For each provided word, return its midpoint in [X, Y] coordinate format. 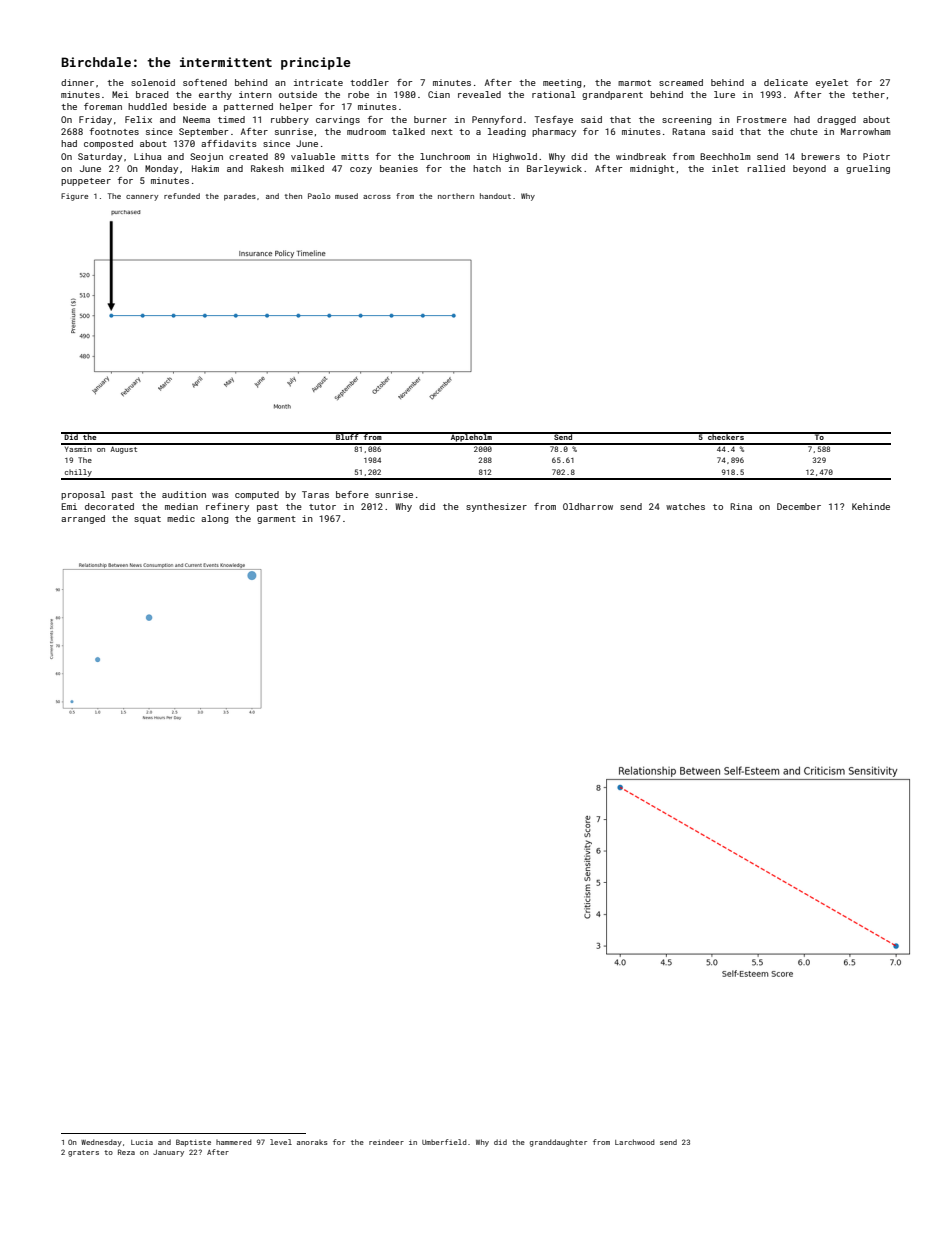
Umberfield [444, 1142]
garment [276, 520]
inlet [725, 168]
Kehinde [871, 506]
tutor [322, 507]
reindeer [386, 1142]
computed [257, 495]
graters [83, 1153]
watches [685, 506]
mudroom [366, 131]
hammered [234, 1142]
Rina [741, 506]
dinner [77, 82]
